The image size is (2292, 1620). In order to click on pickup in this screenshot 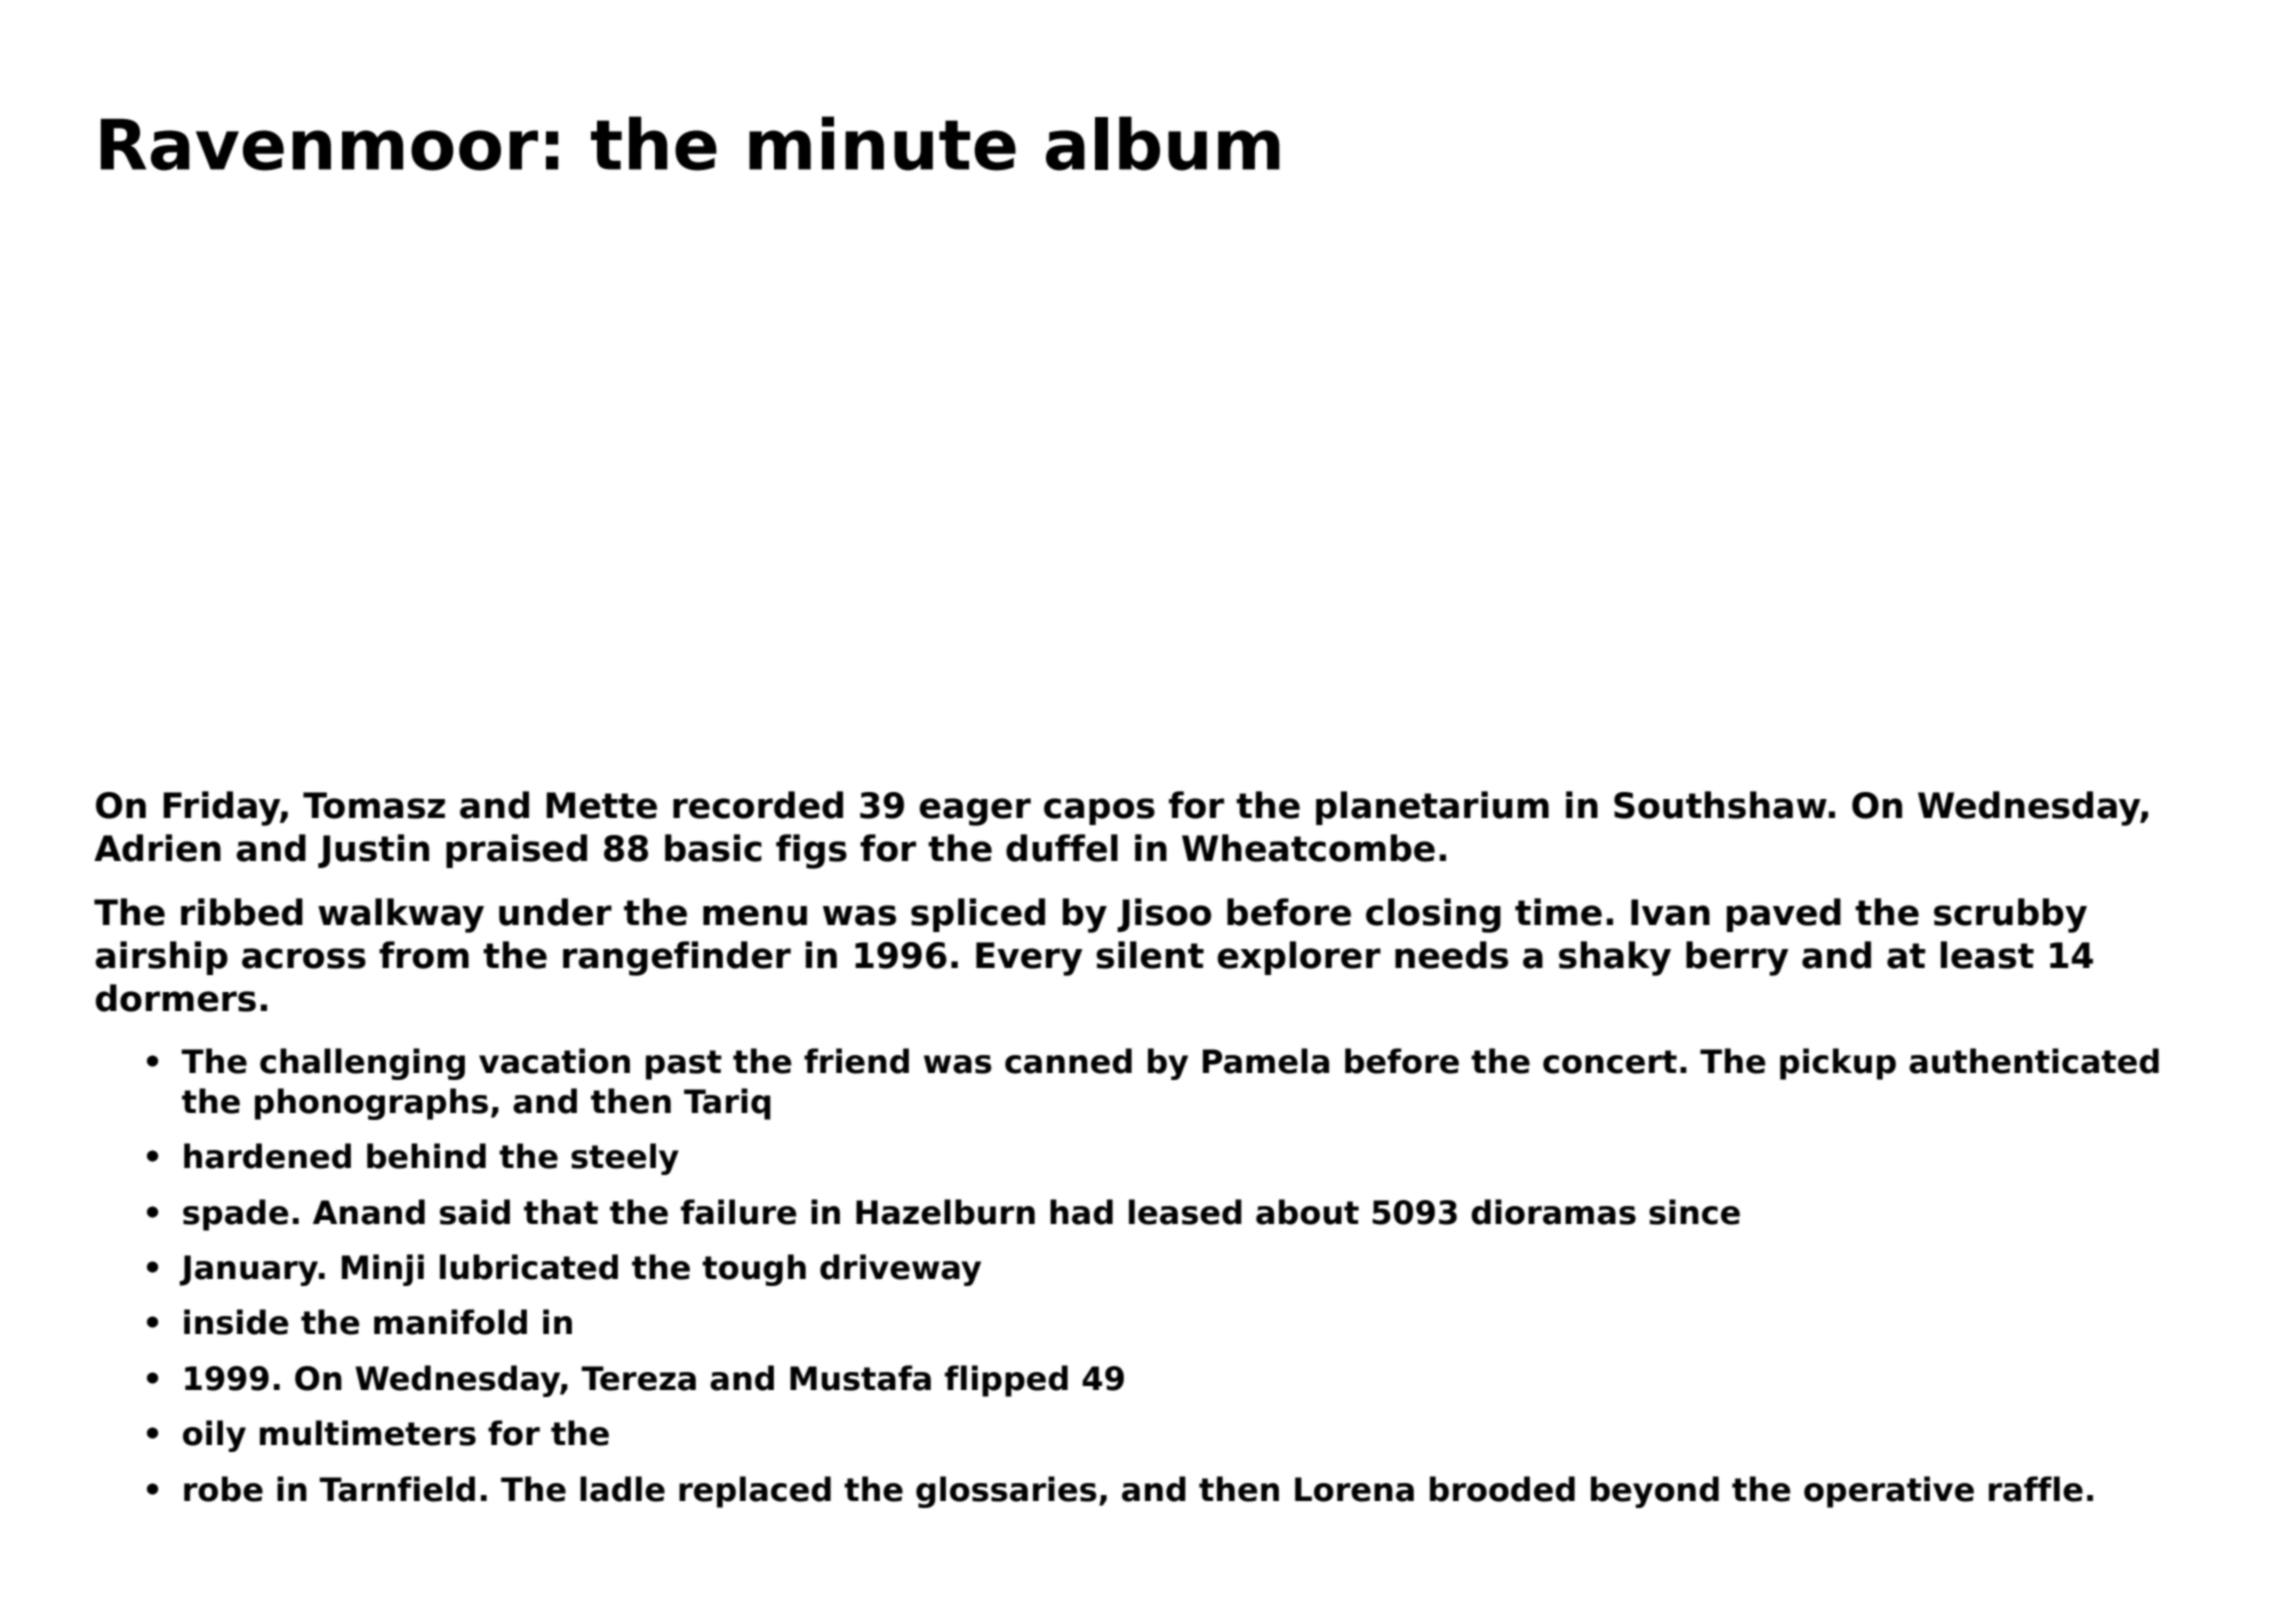, I will do `click(1838, 1064)`.
